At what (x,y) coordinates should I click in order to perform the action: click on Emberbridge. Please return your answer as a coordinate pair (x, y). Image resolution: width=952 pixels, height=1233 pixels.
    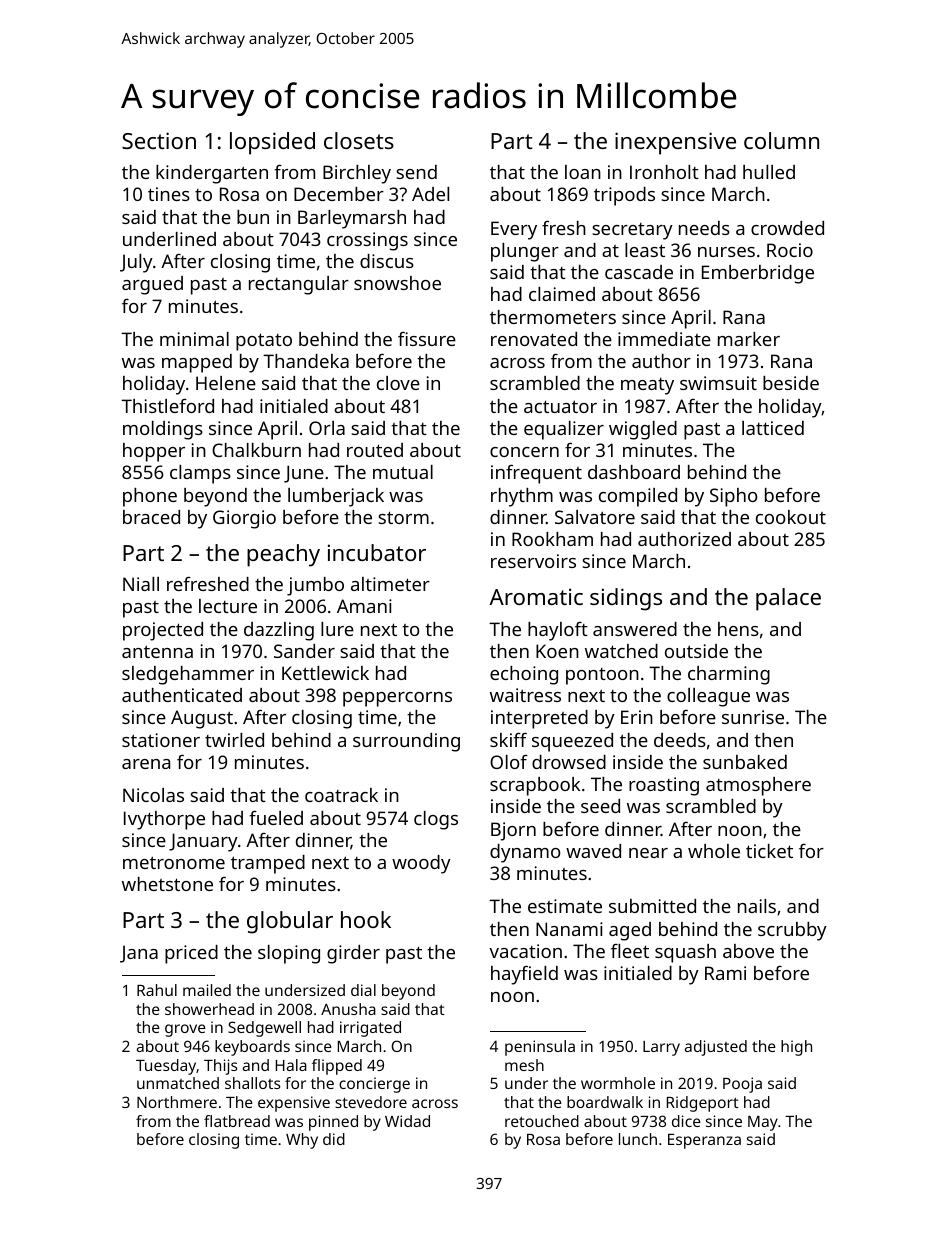
    Looking at the image, I should click on (758, 274).
